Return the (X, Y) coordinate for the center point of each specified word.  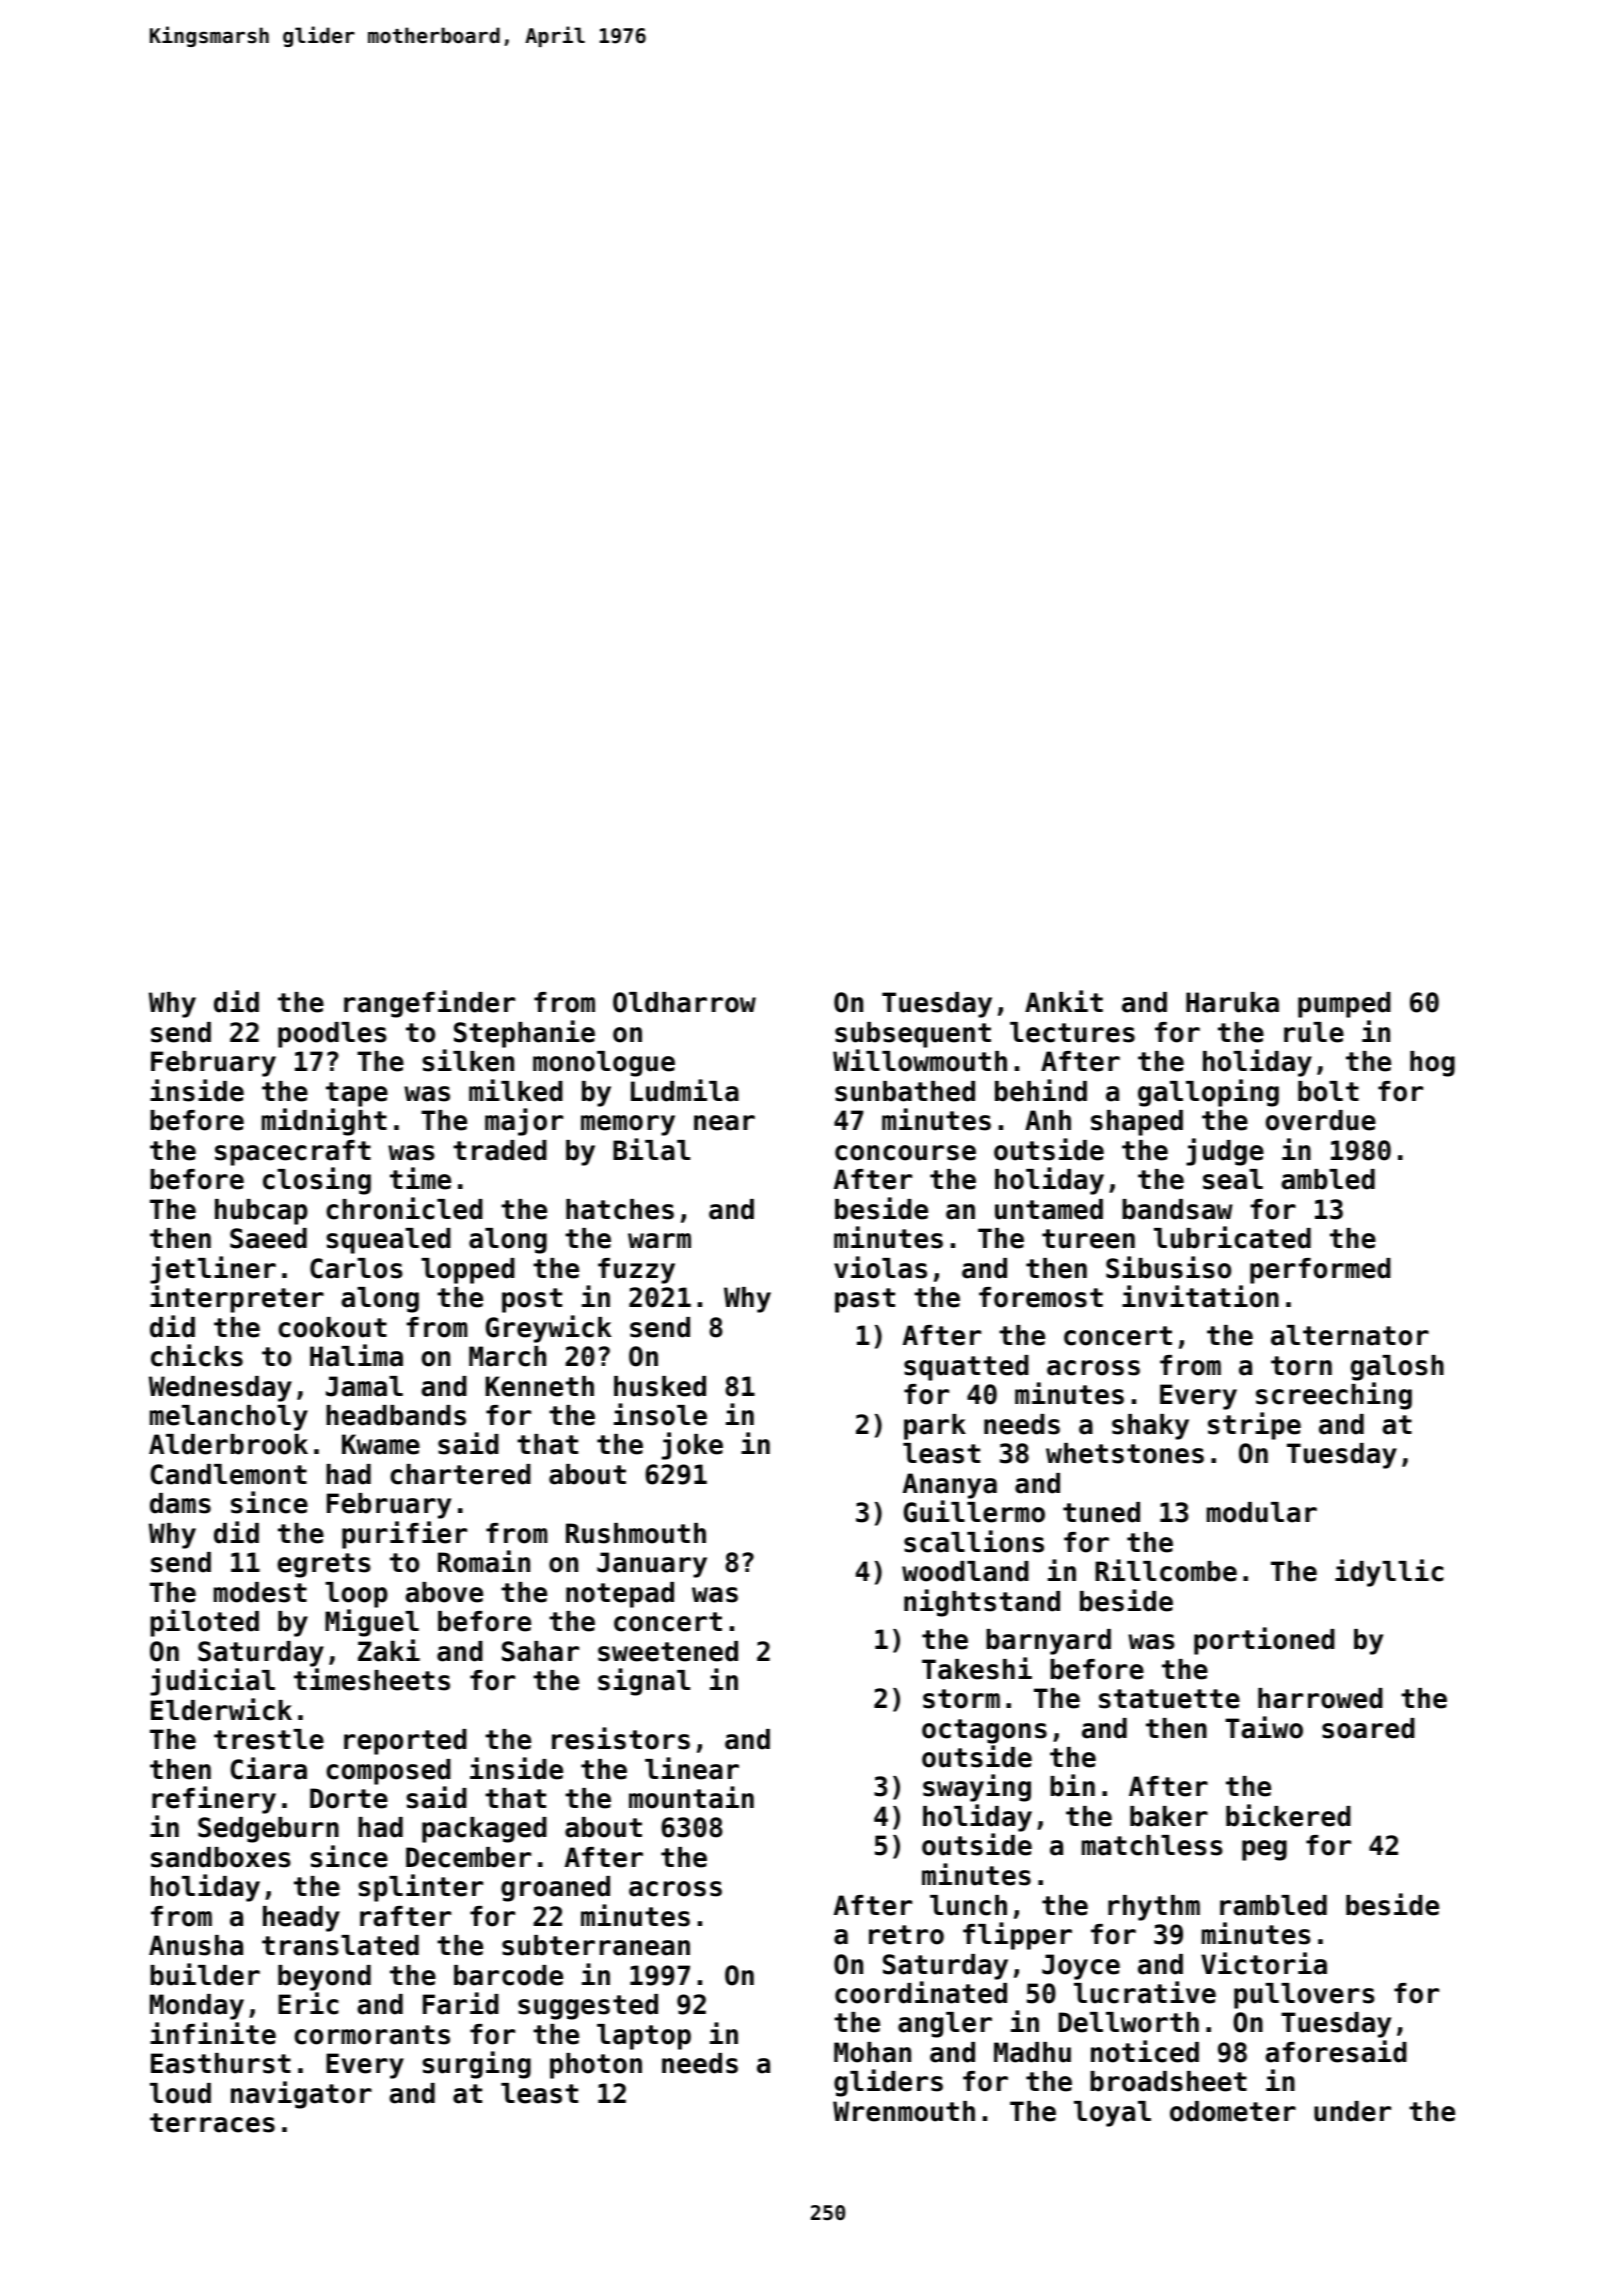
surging (476, 2065)
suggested (588, 2007)
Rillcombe (1166, 1570)
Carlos (356, 1268)
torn (1301, 1366)
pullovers (1304, 1996)
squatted (966, 1368)
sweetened (668, 1651)
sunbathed (905, 1091)
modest (260, 1592)
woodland (965, 1571)
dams (180, 1503)
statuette (1169, 1699)
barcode (508, 1975)
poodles (332, 1035)
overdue (1321, 1120)
